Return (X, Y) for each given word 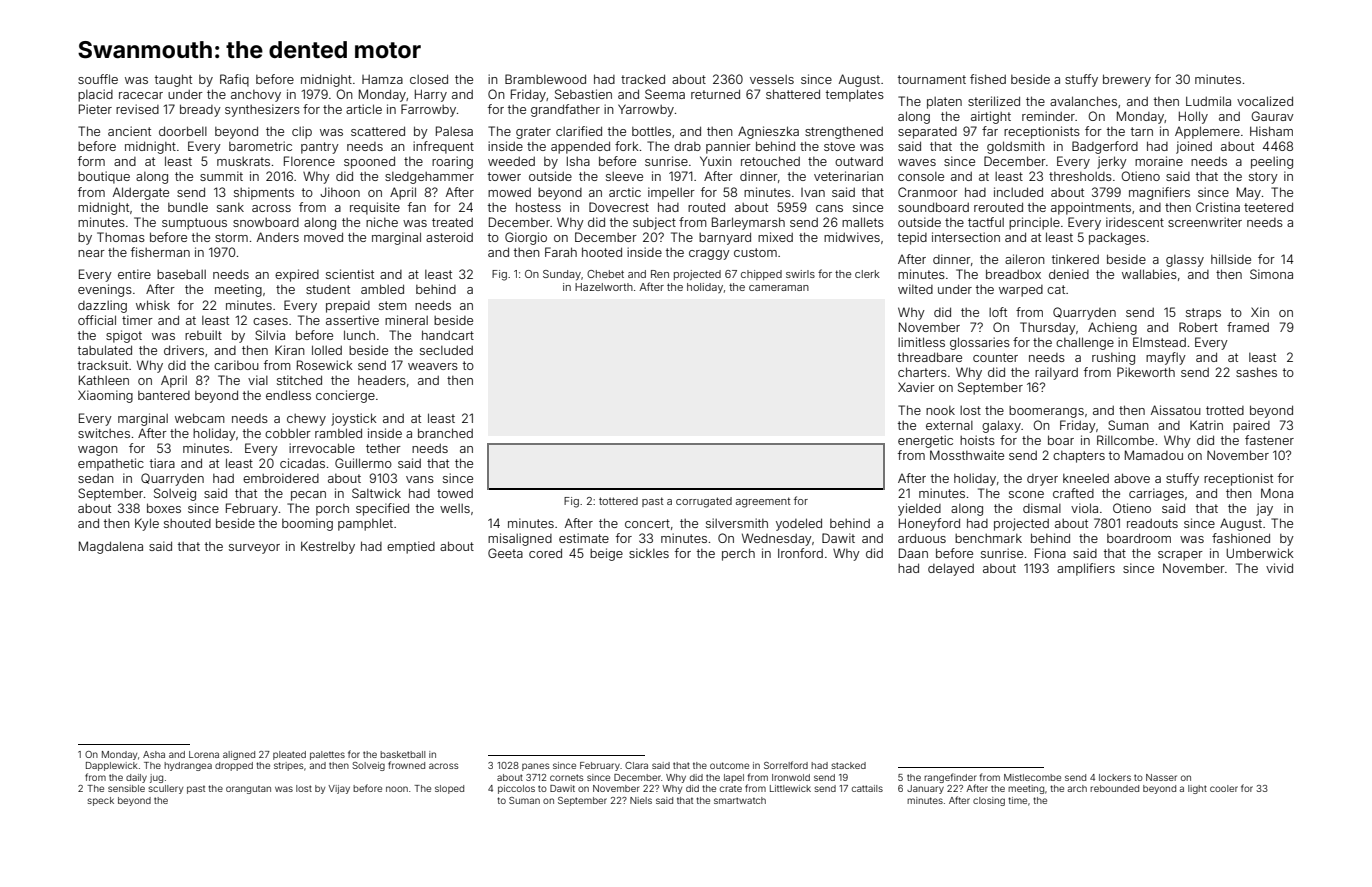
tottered (618, 501)
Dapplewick (112, 766)
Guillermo (363, 463)
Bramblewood (545, 79)
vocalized (1265, 101)
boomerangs (1046, 412)
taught (173, 80)
